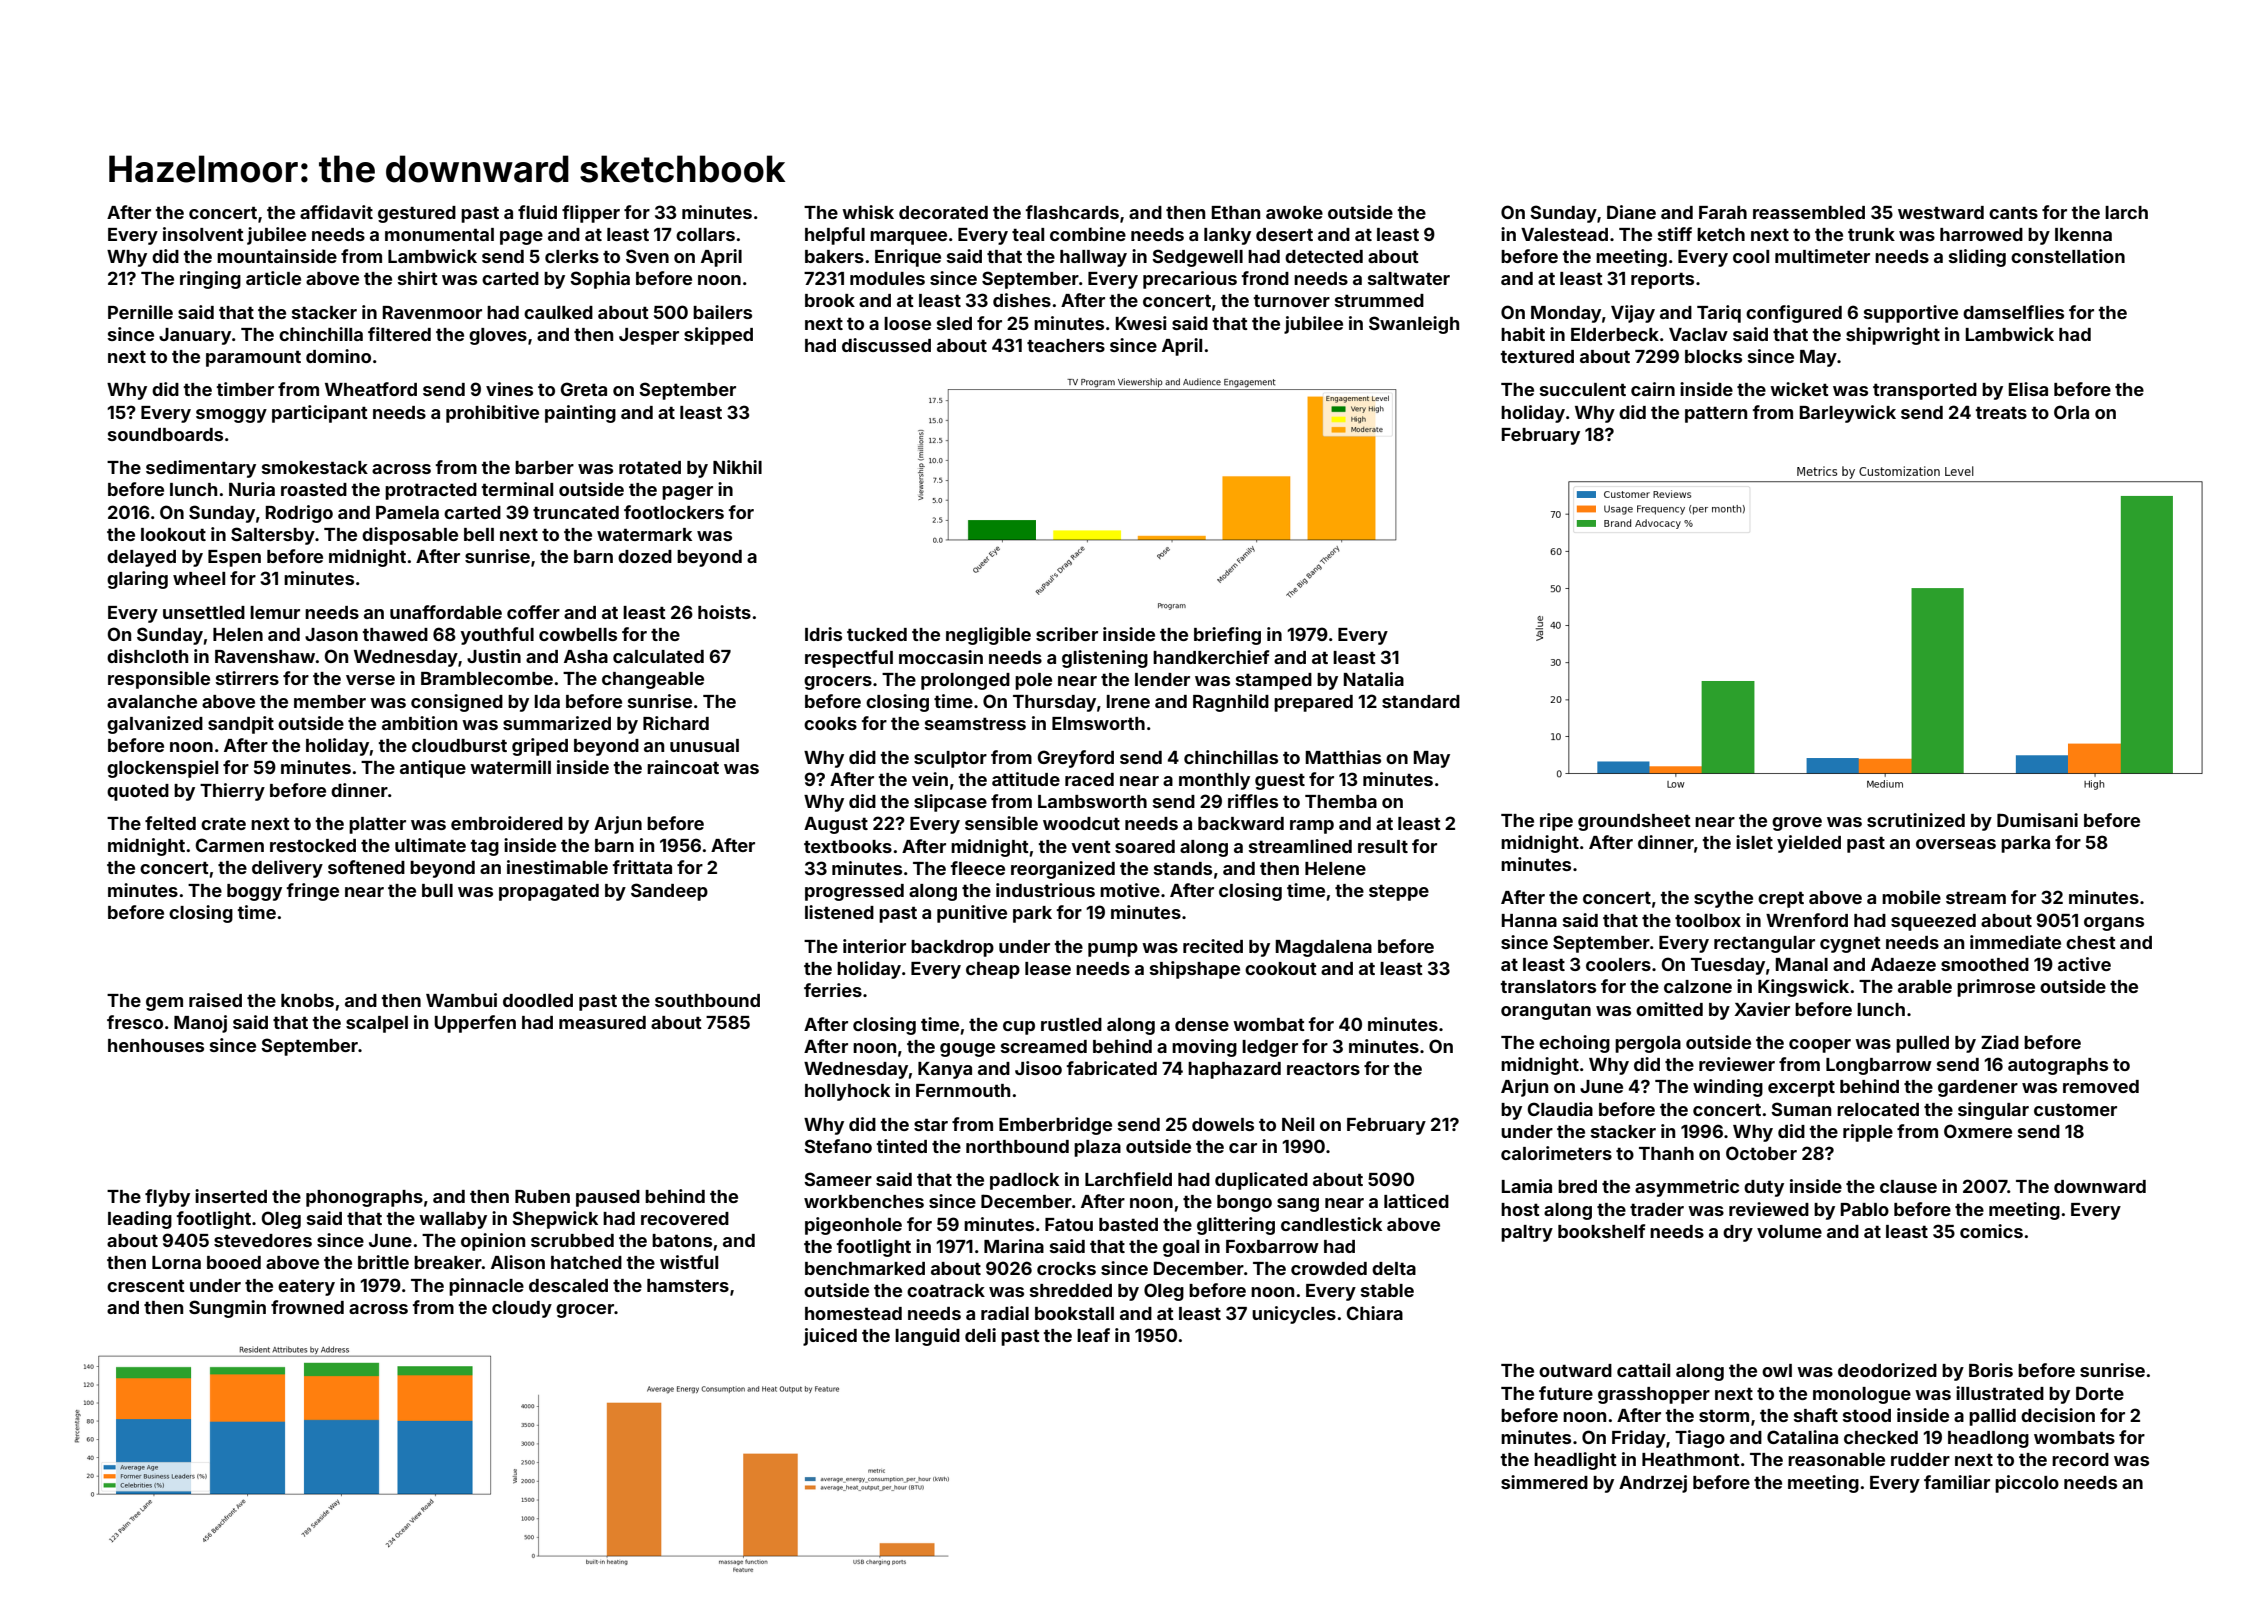 Image resolution: width=2265 pixels, height=1602 pixels. I want to click on prepared, so click(1313, 703).
